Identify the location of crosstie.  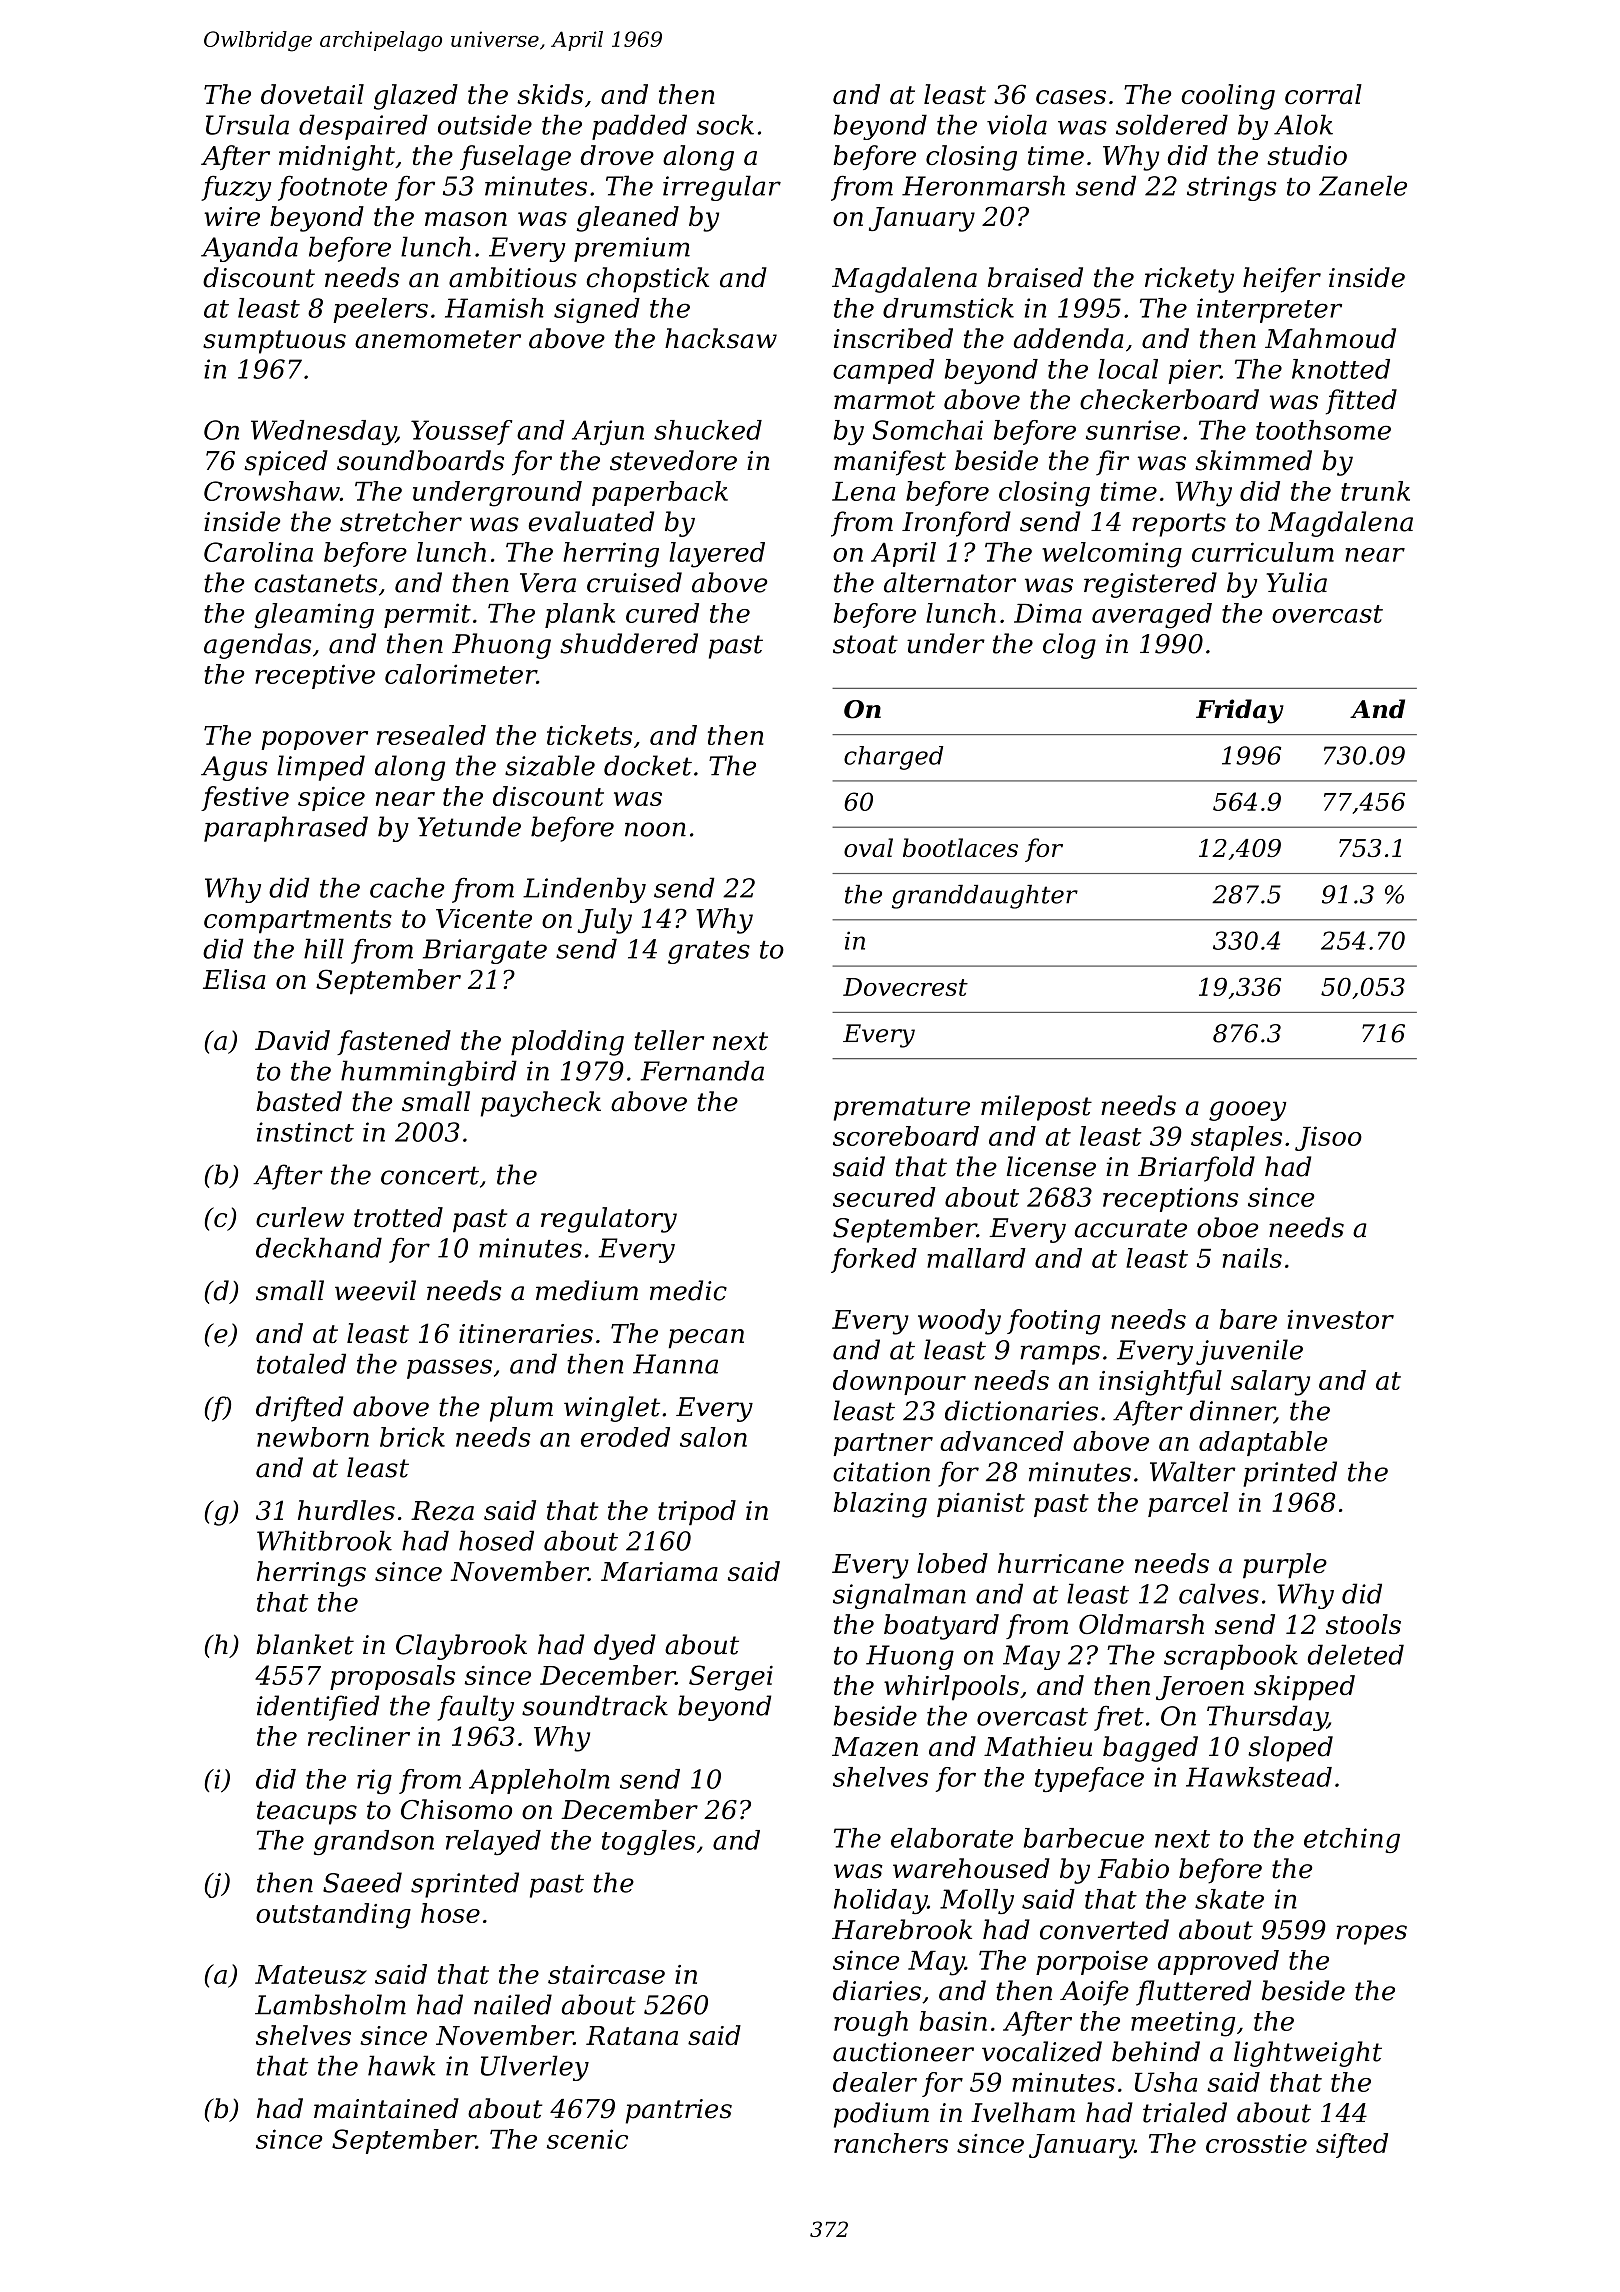
(1256, 2143).
